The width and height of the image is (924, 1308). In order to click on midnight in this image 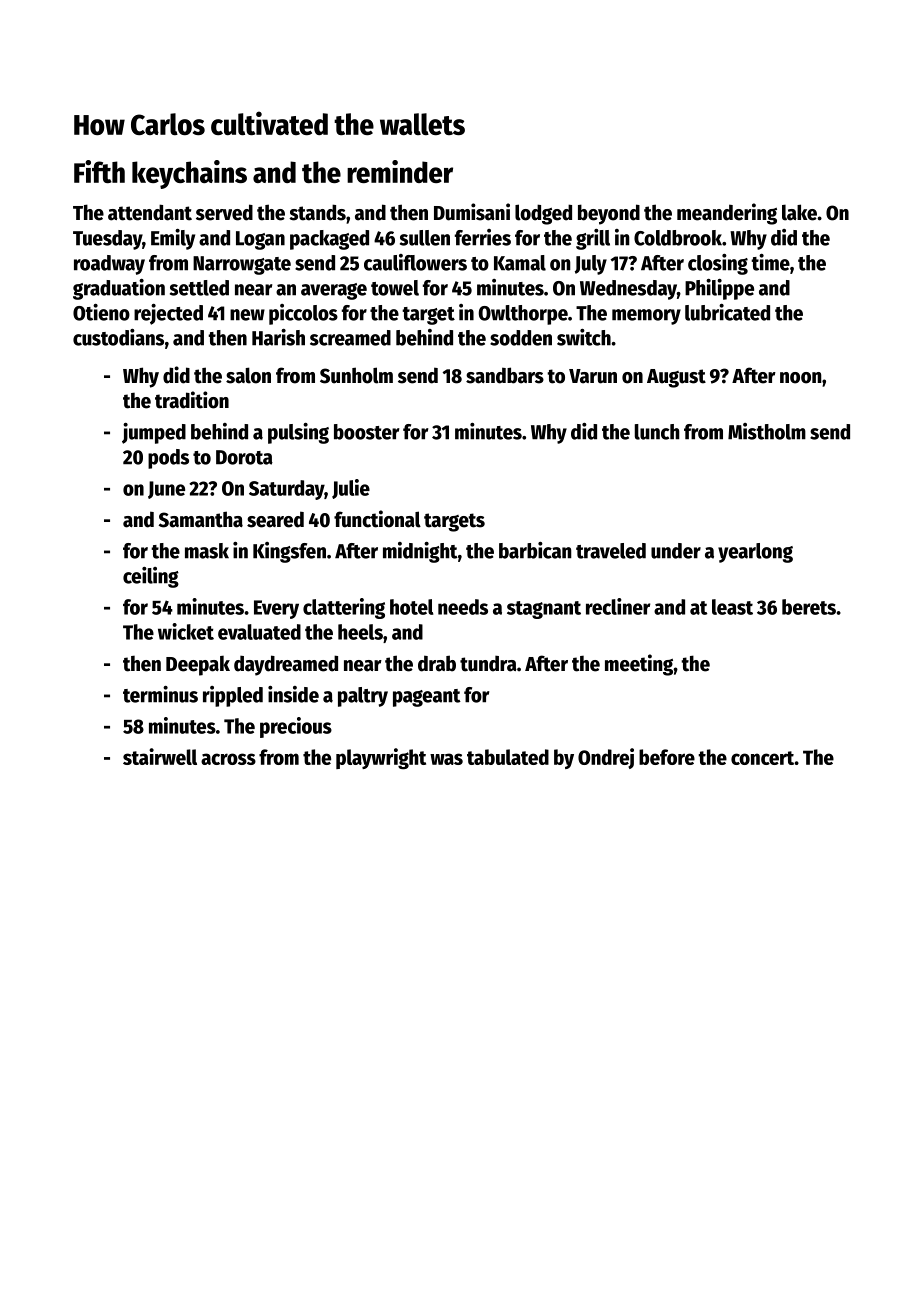, I will do `click(420, 552)`.
